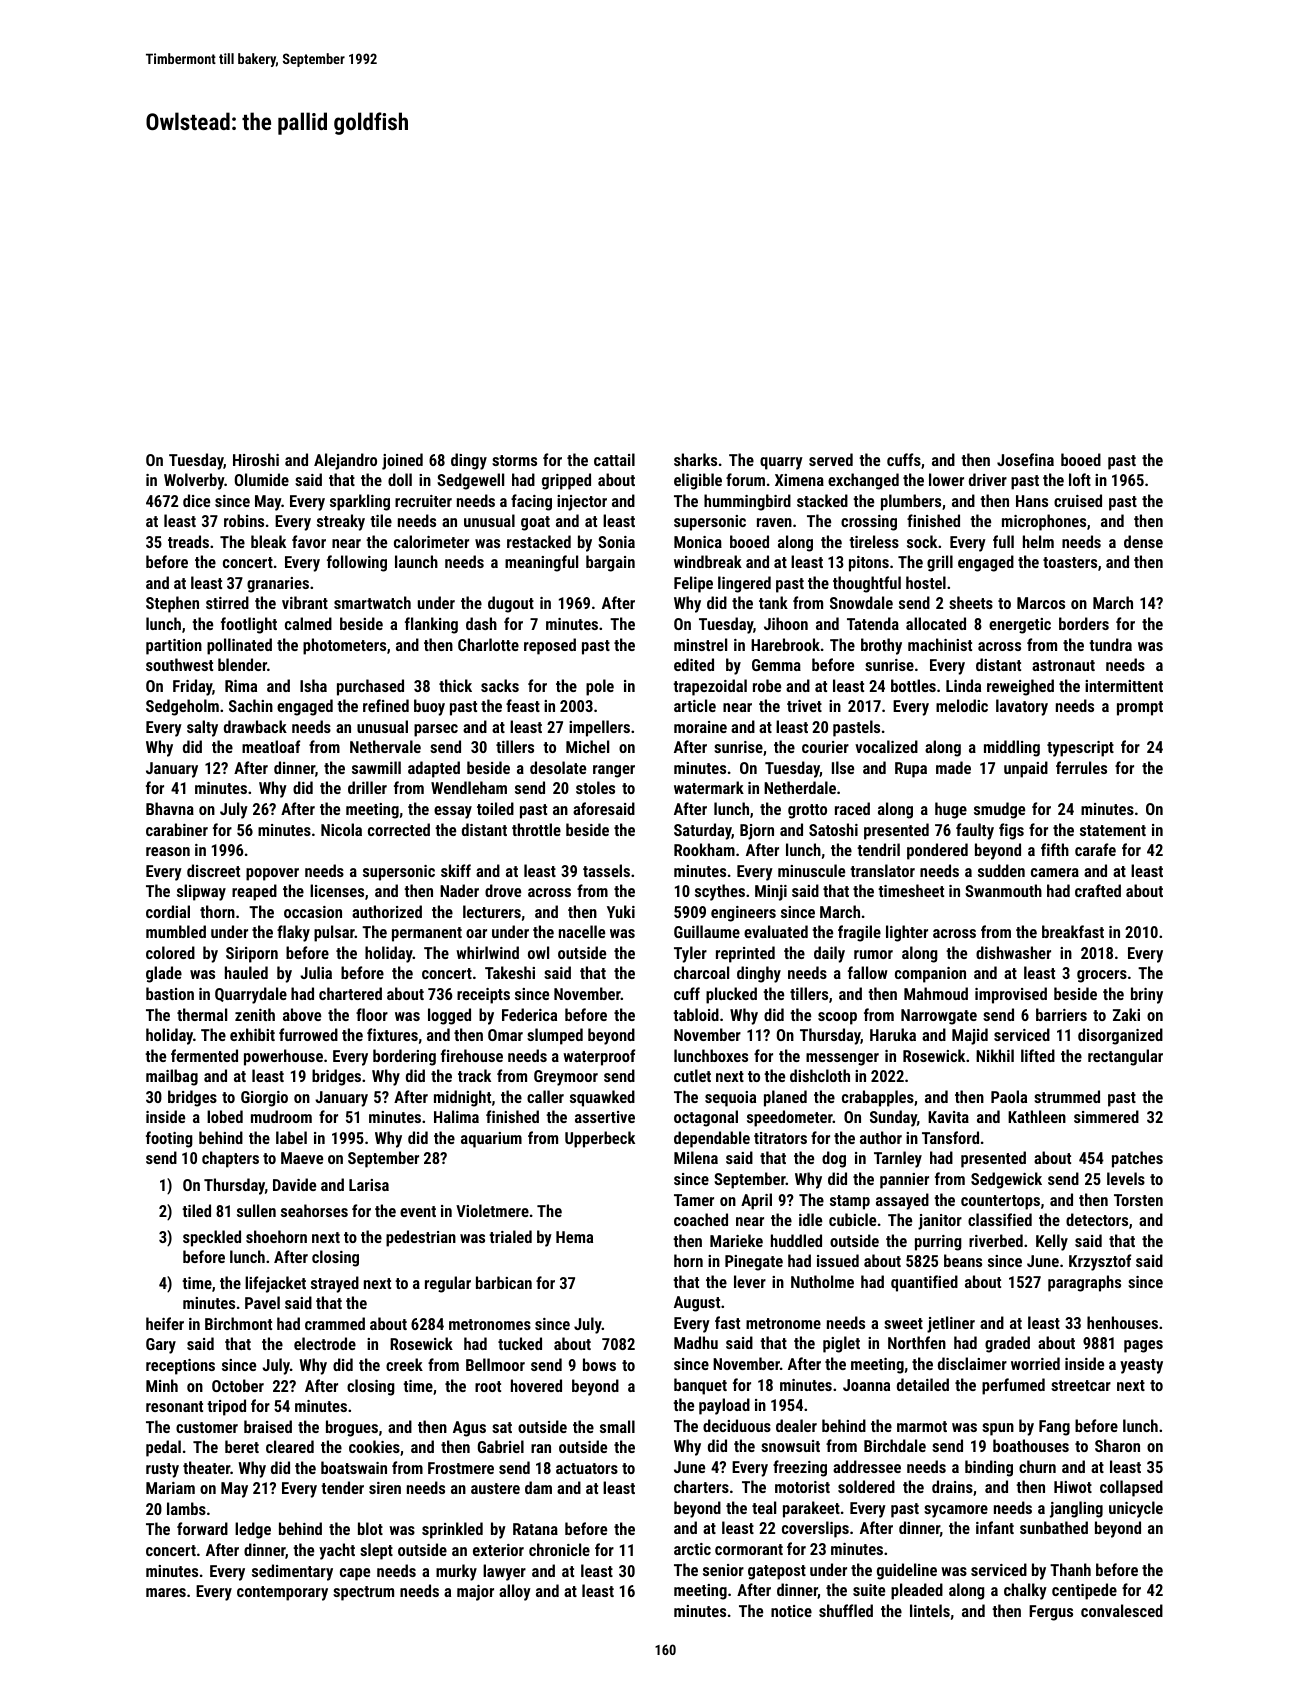  I want to click on lambs, so click(186, 1508).
